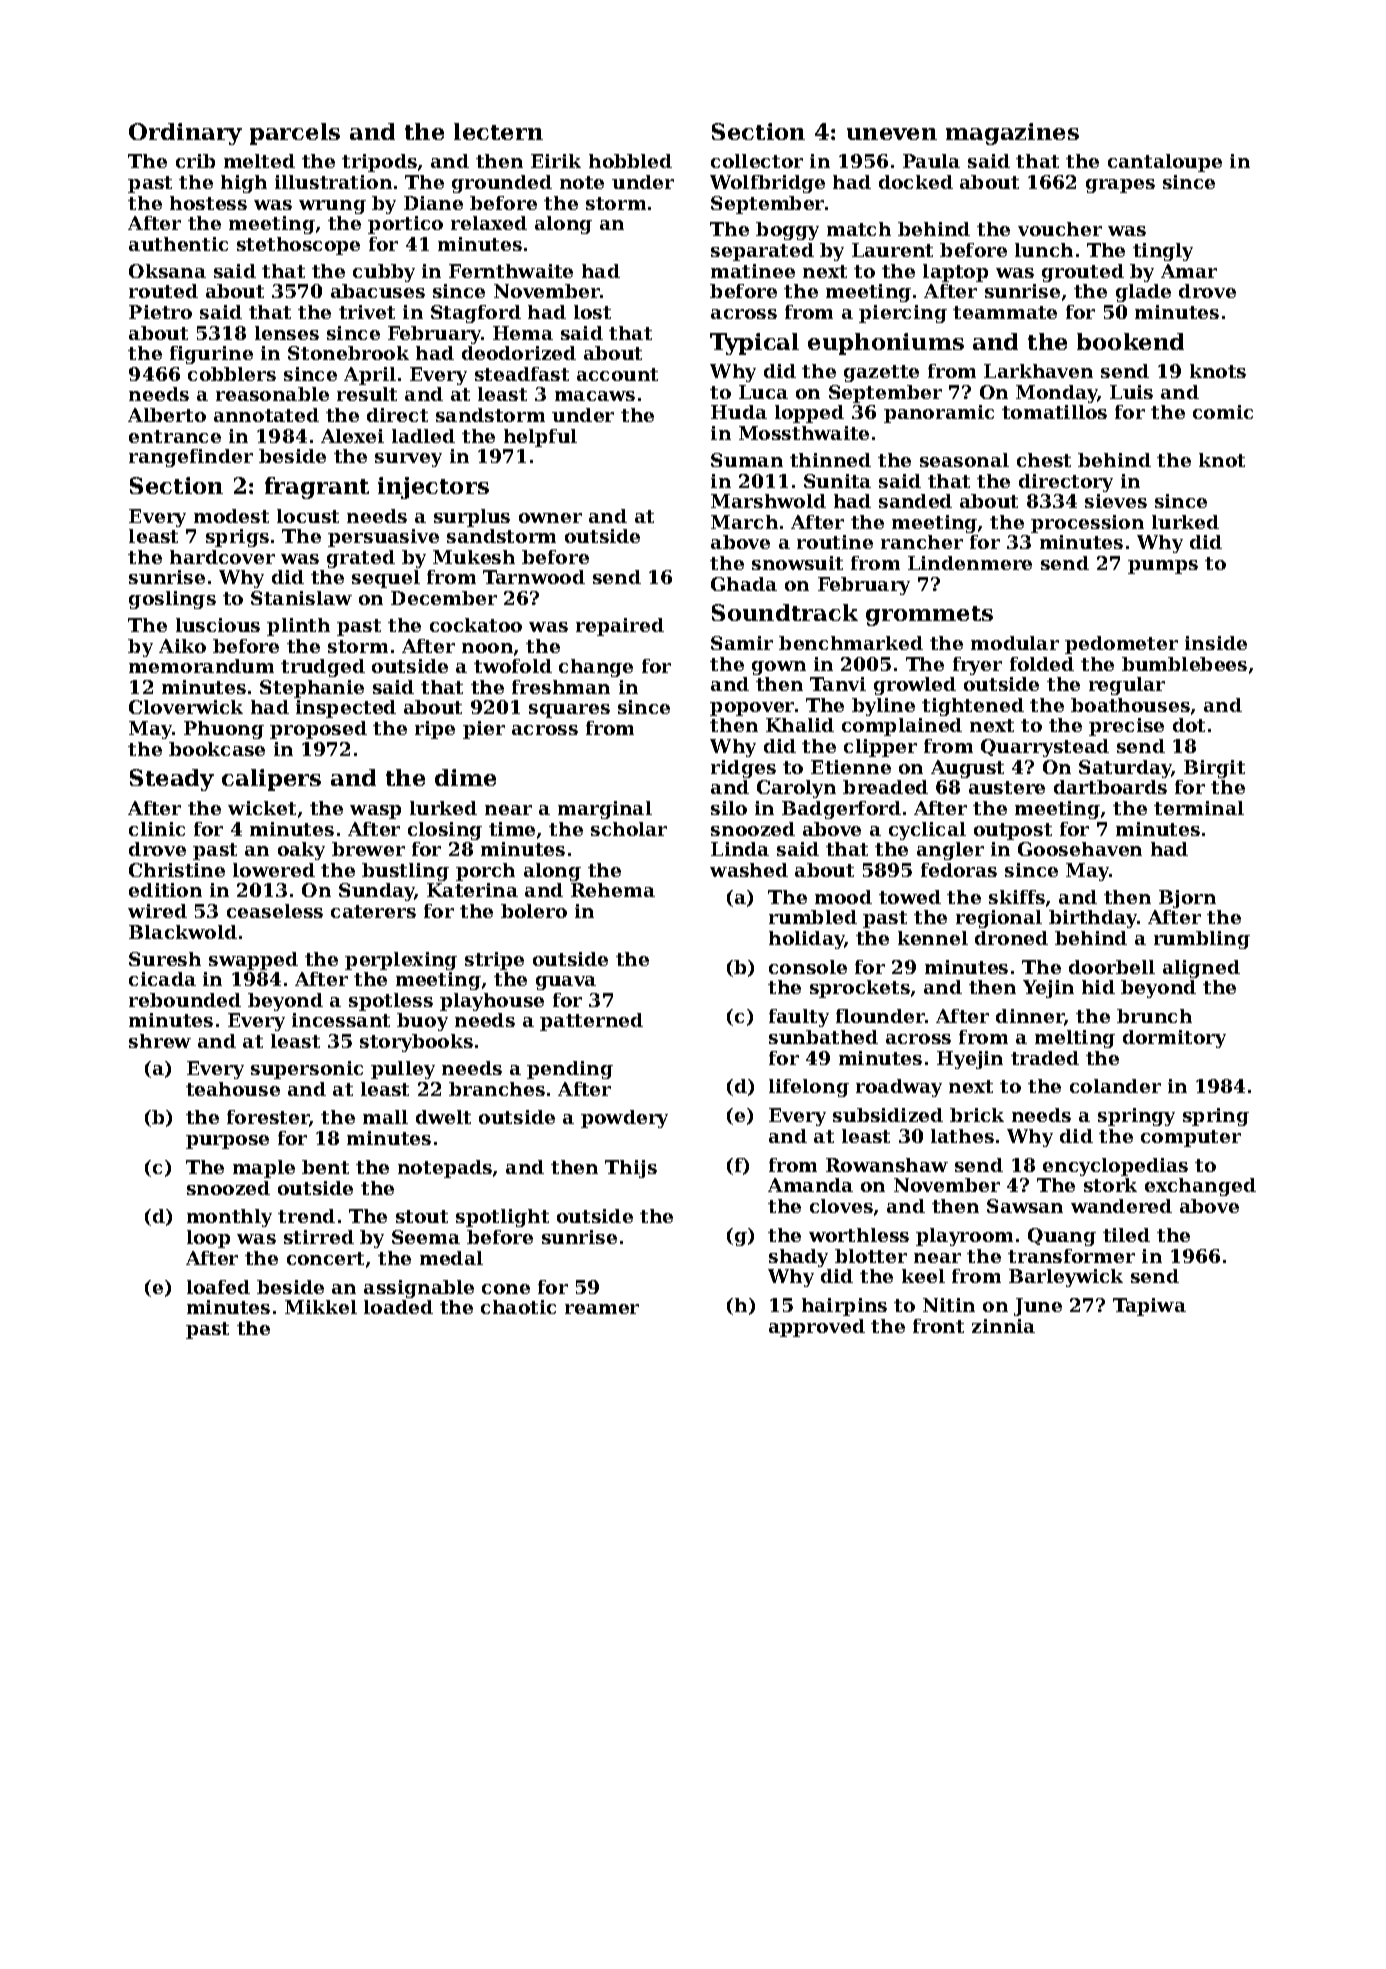 Image resolution: width=1386 pixels, height=1969 pixels. Describe the element at coordinates (809, 1088) in the screenshot. I see `lifelong` at that location.
